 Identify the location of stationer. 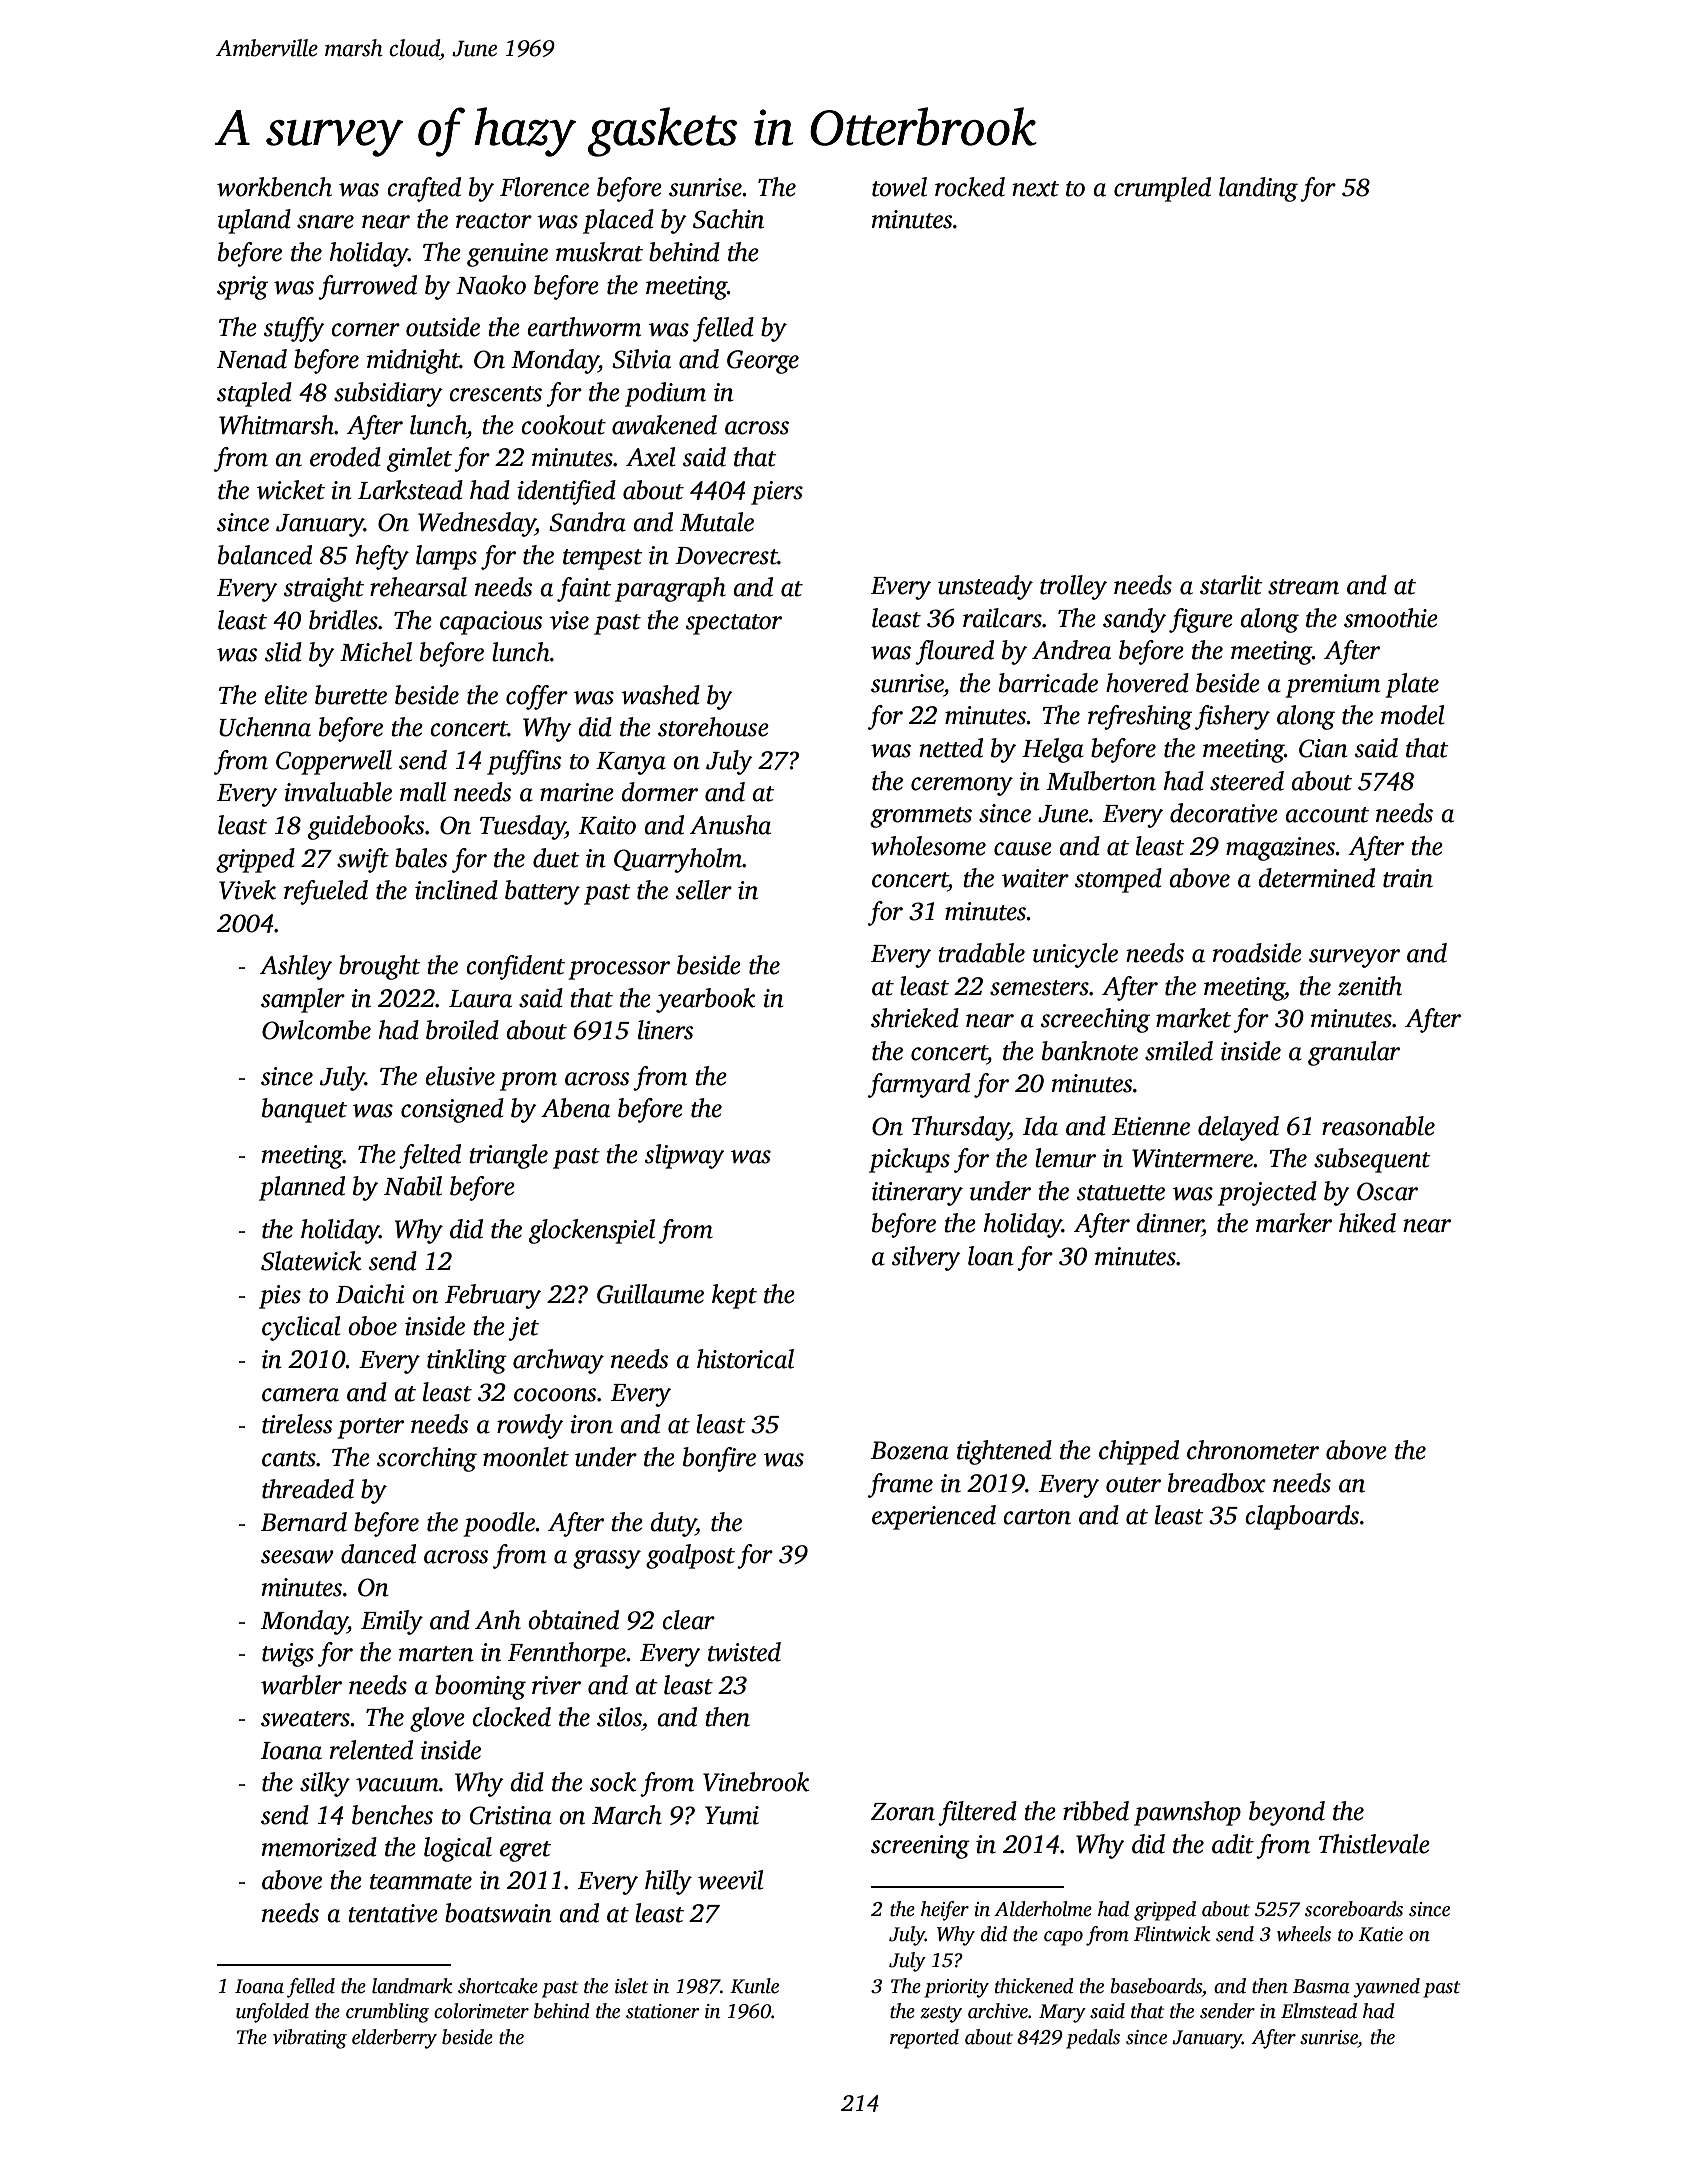
(663, 2011).
